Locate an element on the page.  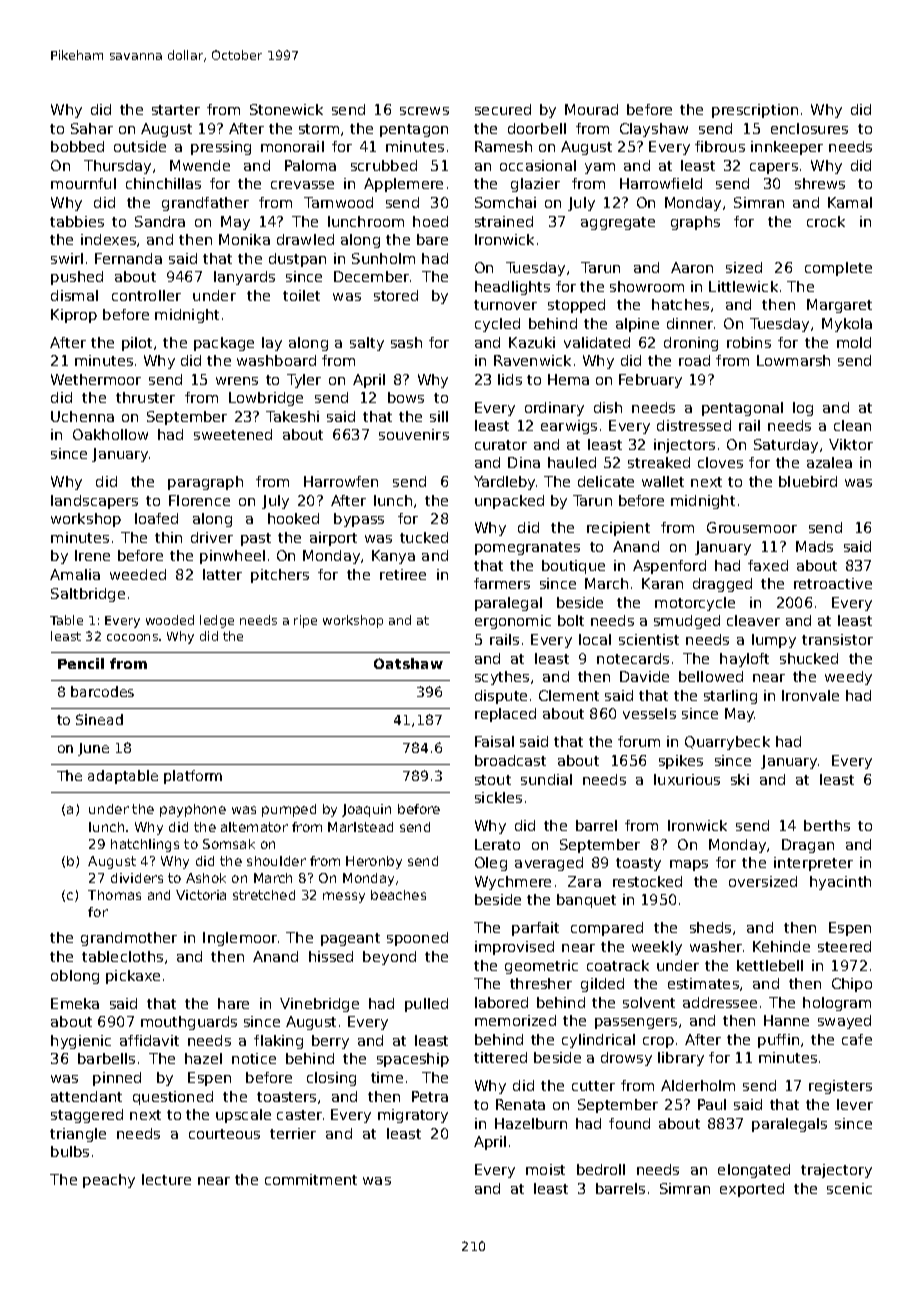
platform is located at coordinates (193, 777).
